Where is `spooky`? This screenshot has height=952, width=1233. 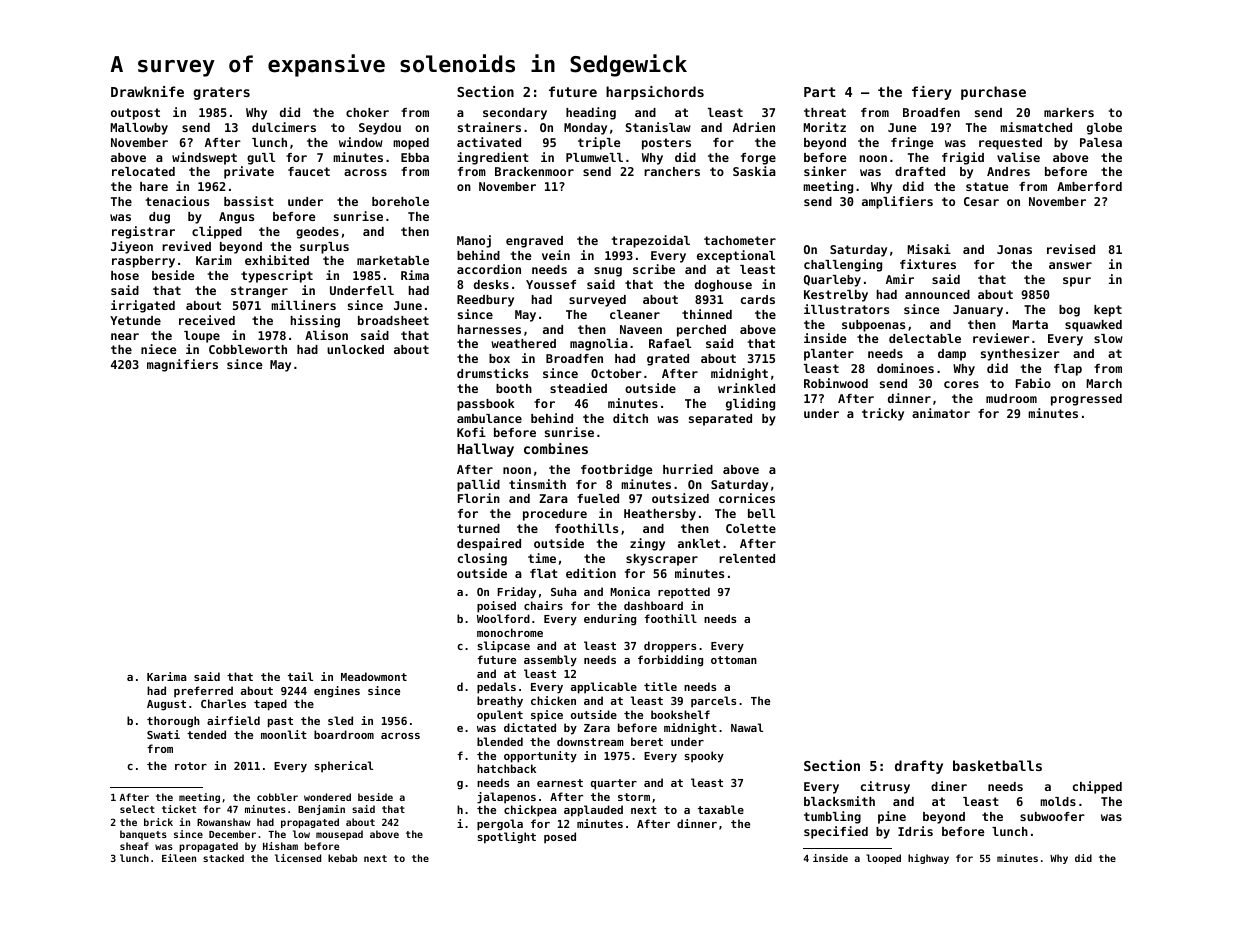
spooky is located at coordinates (704, 757).
